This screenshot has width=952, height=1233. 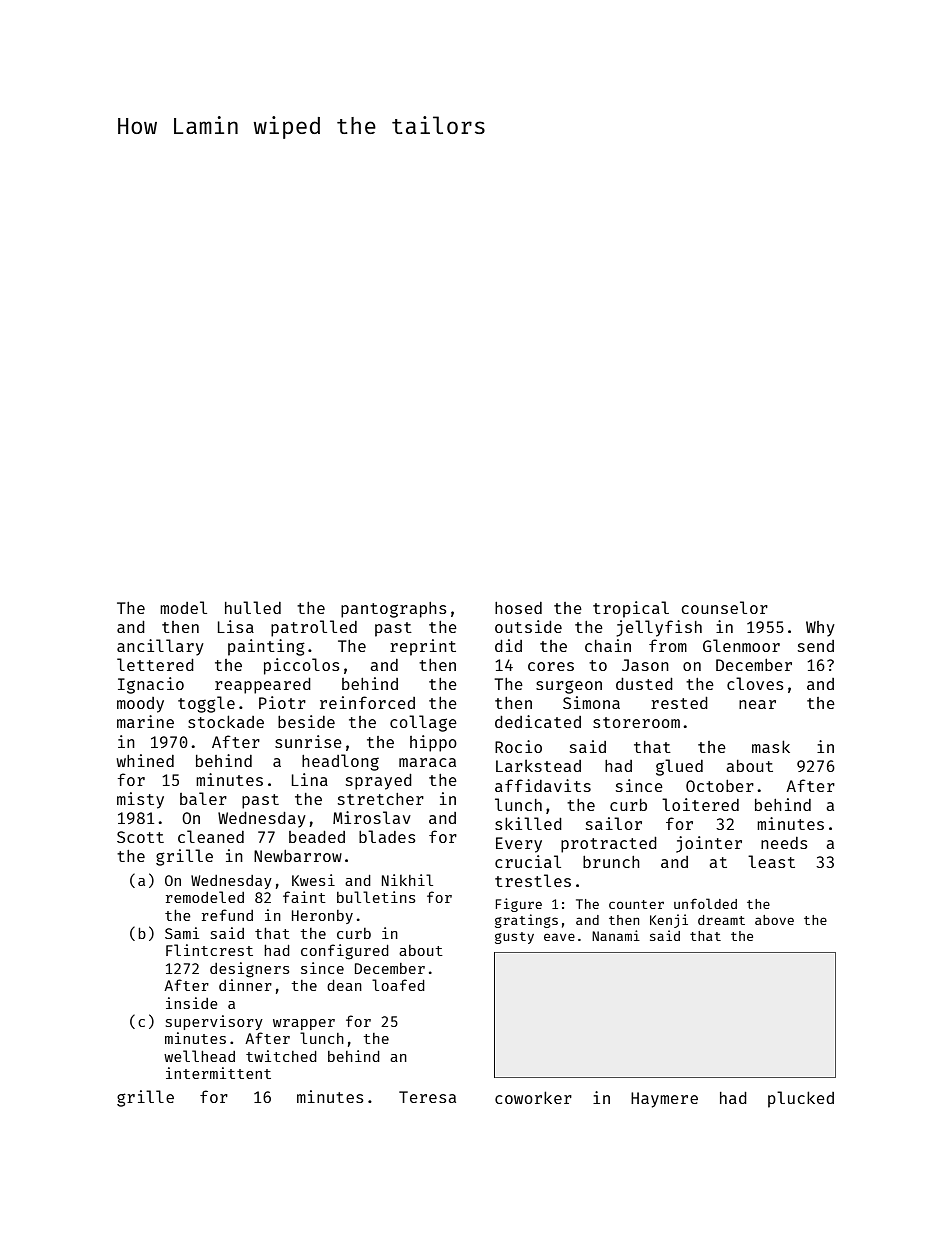 What do you see at coordinates (801, 1099) in the screenshot?
I see `plucked` at bounding box center [801, 1099].
